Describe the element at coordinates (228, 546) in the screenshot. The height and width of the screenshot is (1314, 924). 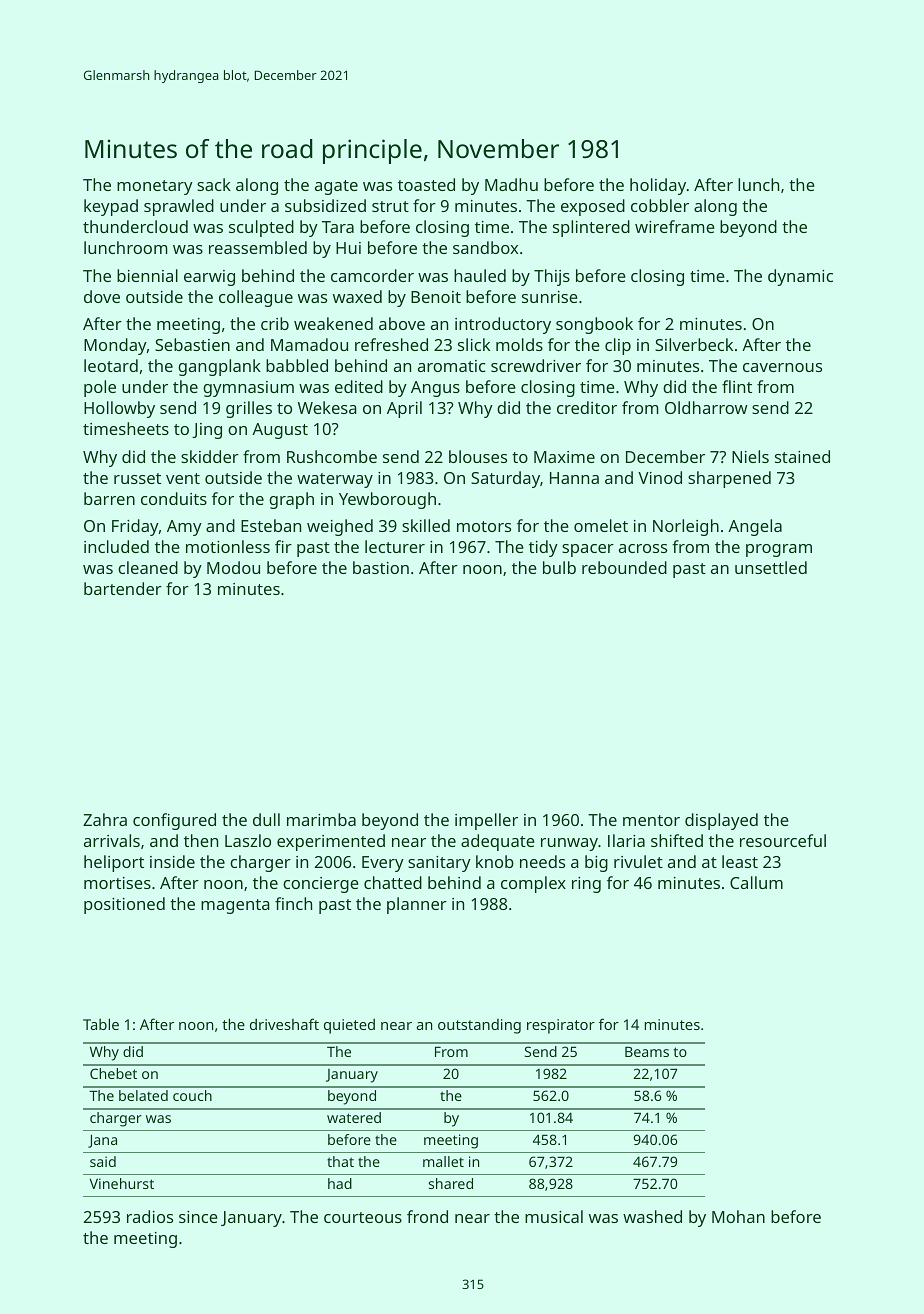
I see `motionless` at that location.
